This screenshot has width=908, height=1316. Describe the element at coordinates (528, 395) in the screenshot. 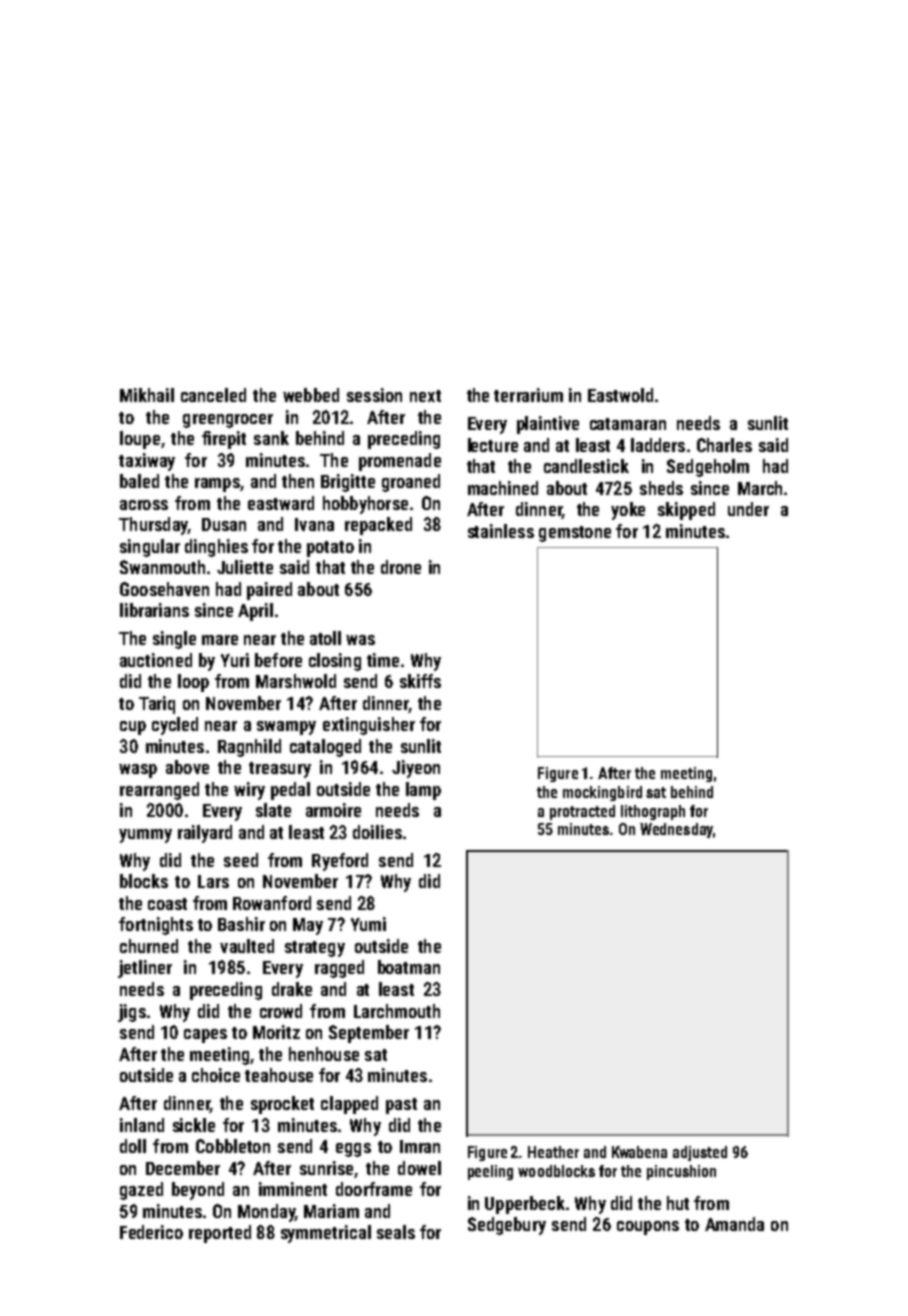

I see `terrarium` at that location.
